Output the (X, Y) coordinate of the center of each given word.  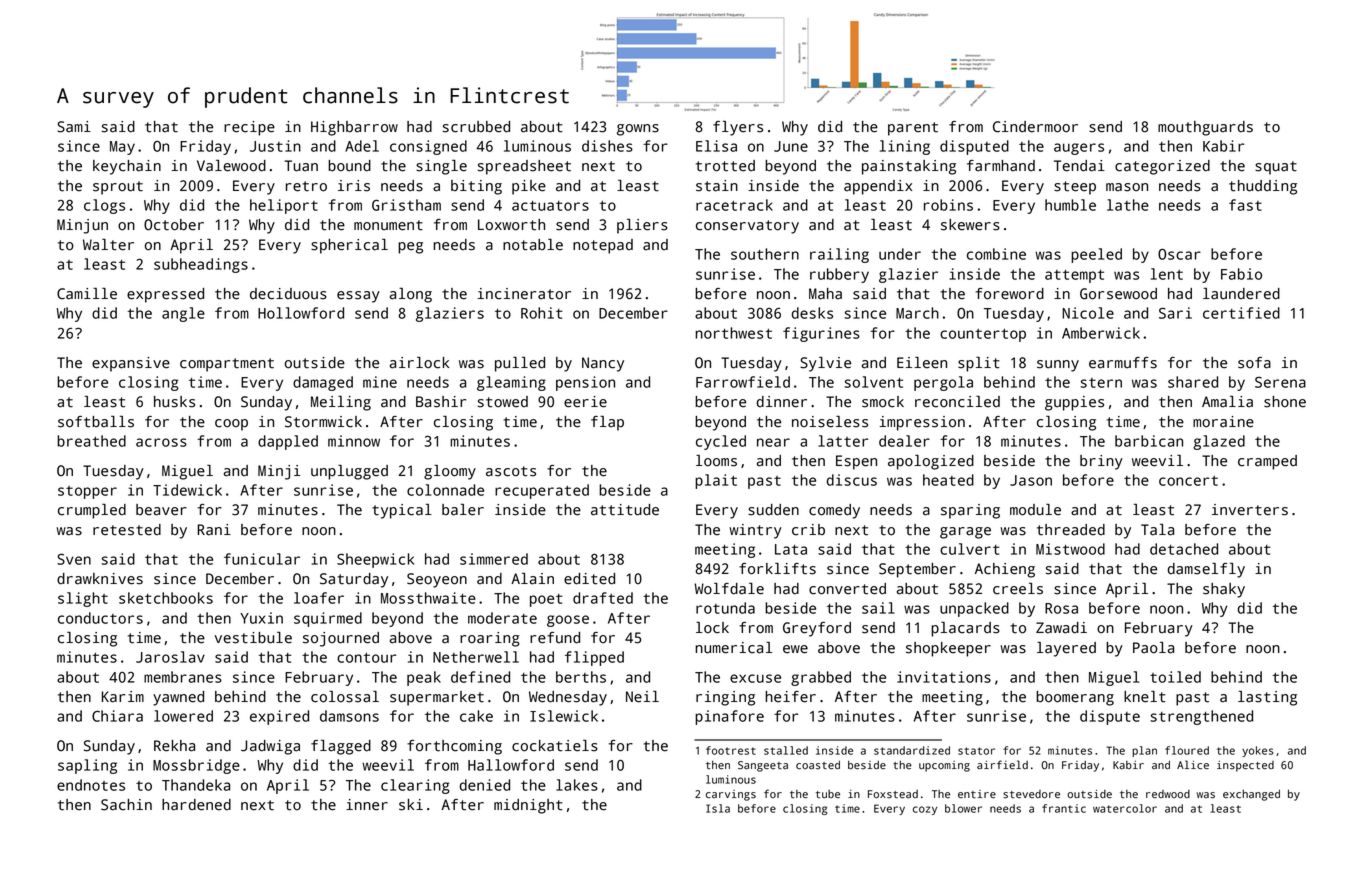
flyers (738, 128)
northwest (733, 333)
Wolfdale (729, 589)
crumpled (92, 511)
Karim (123, 697)
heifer (790, 697)
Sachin (126, 805)
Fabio (1241, 274)
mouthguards (1205, 128)
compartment (227, 365)
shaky (1224, 590)
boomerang (1075, 698)
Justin (275, 146)
